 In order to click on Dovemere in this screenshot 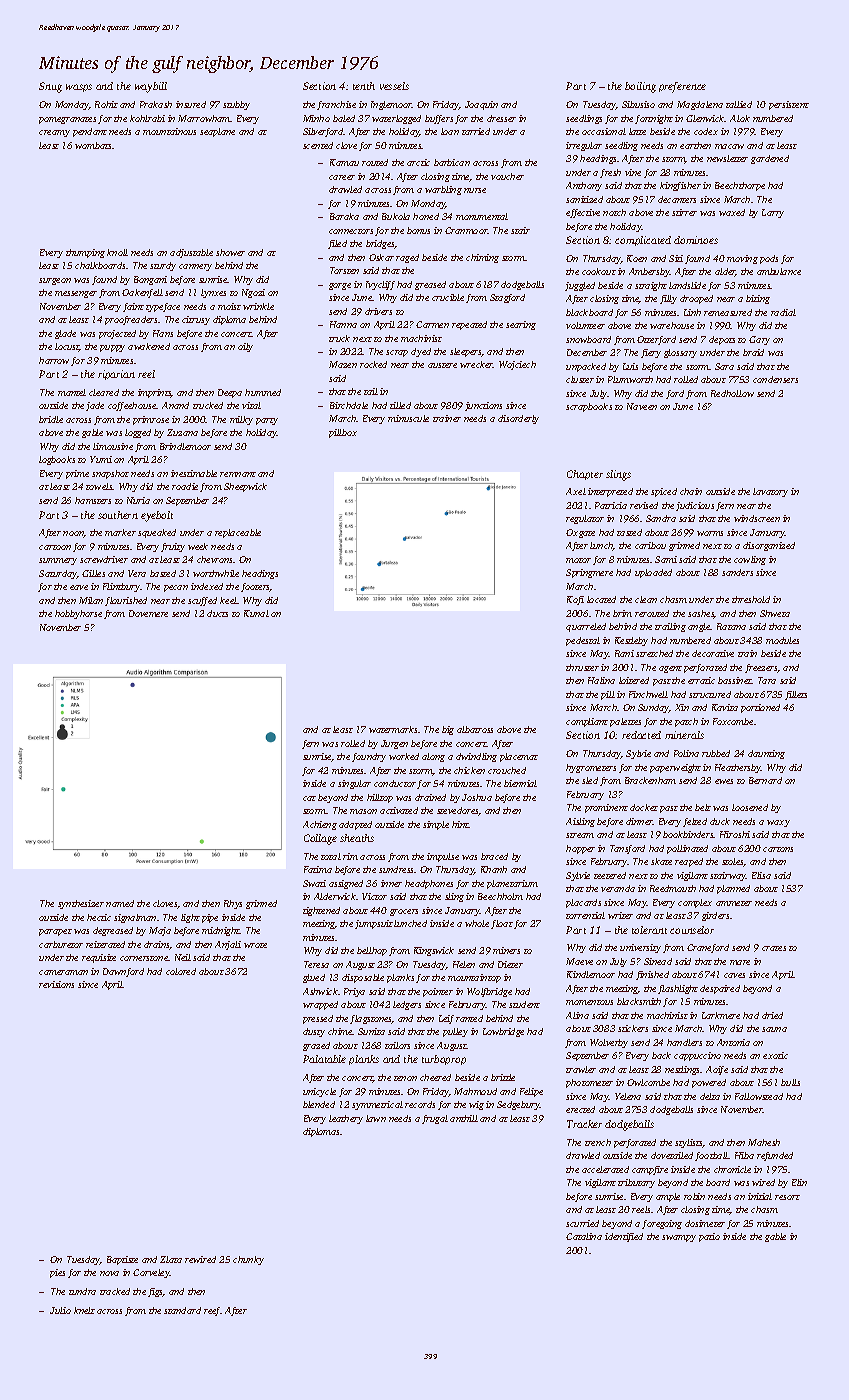, I will do `click(148, 613)`.
